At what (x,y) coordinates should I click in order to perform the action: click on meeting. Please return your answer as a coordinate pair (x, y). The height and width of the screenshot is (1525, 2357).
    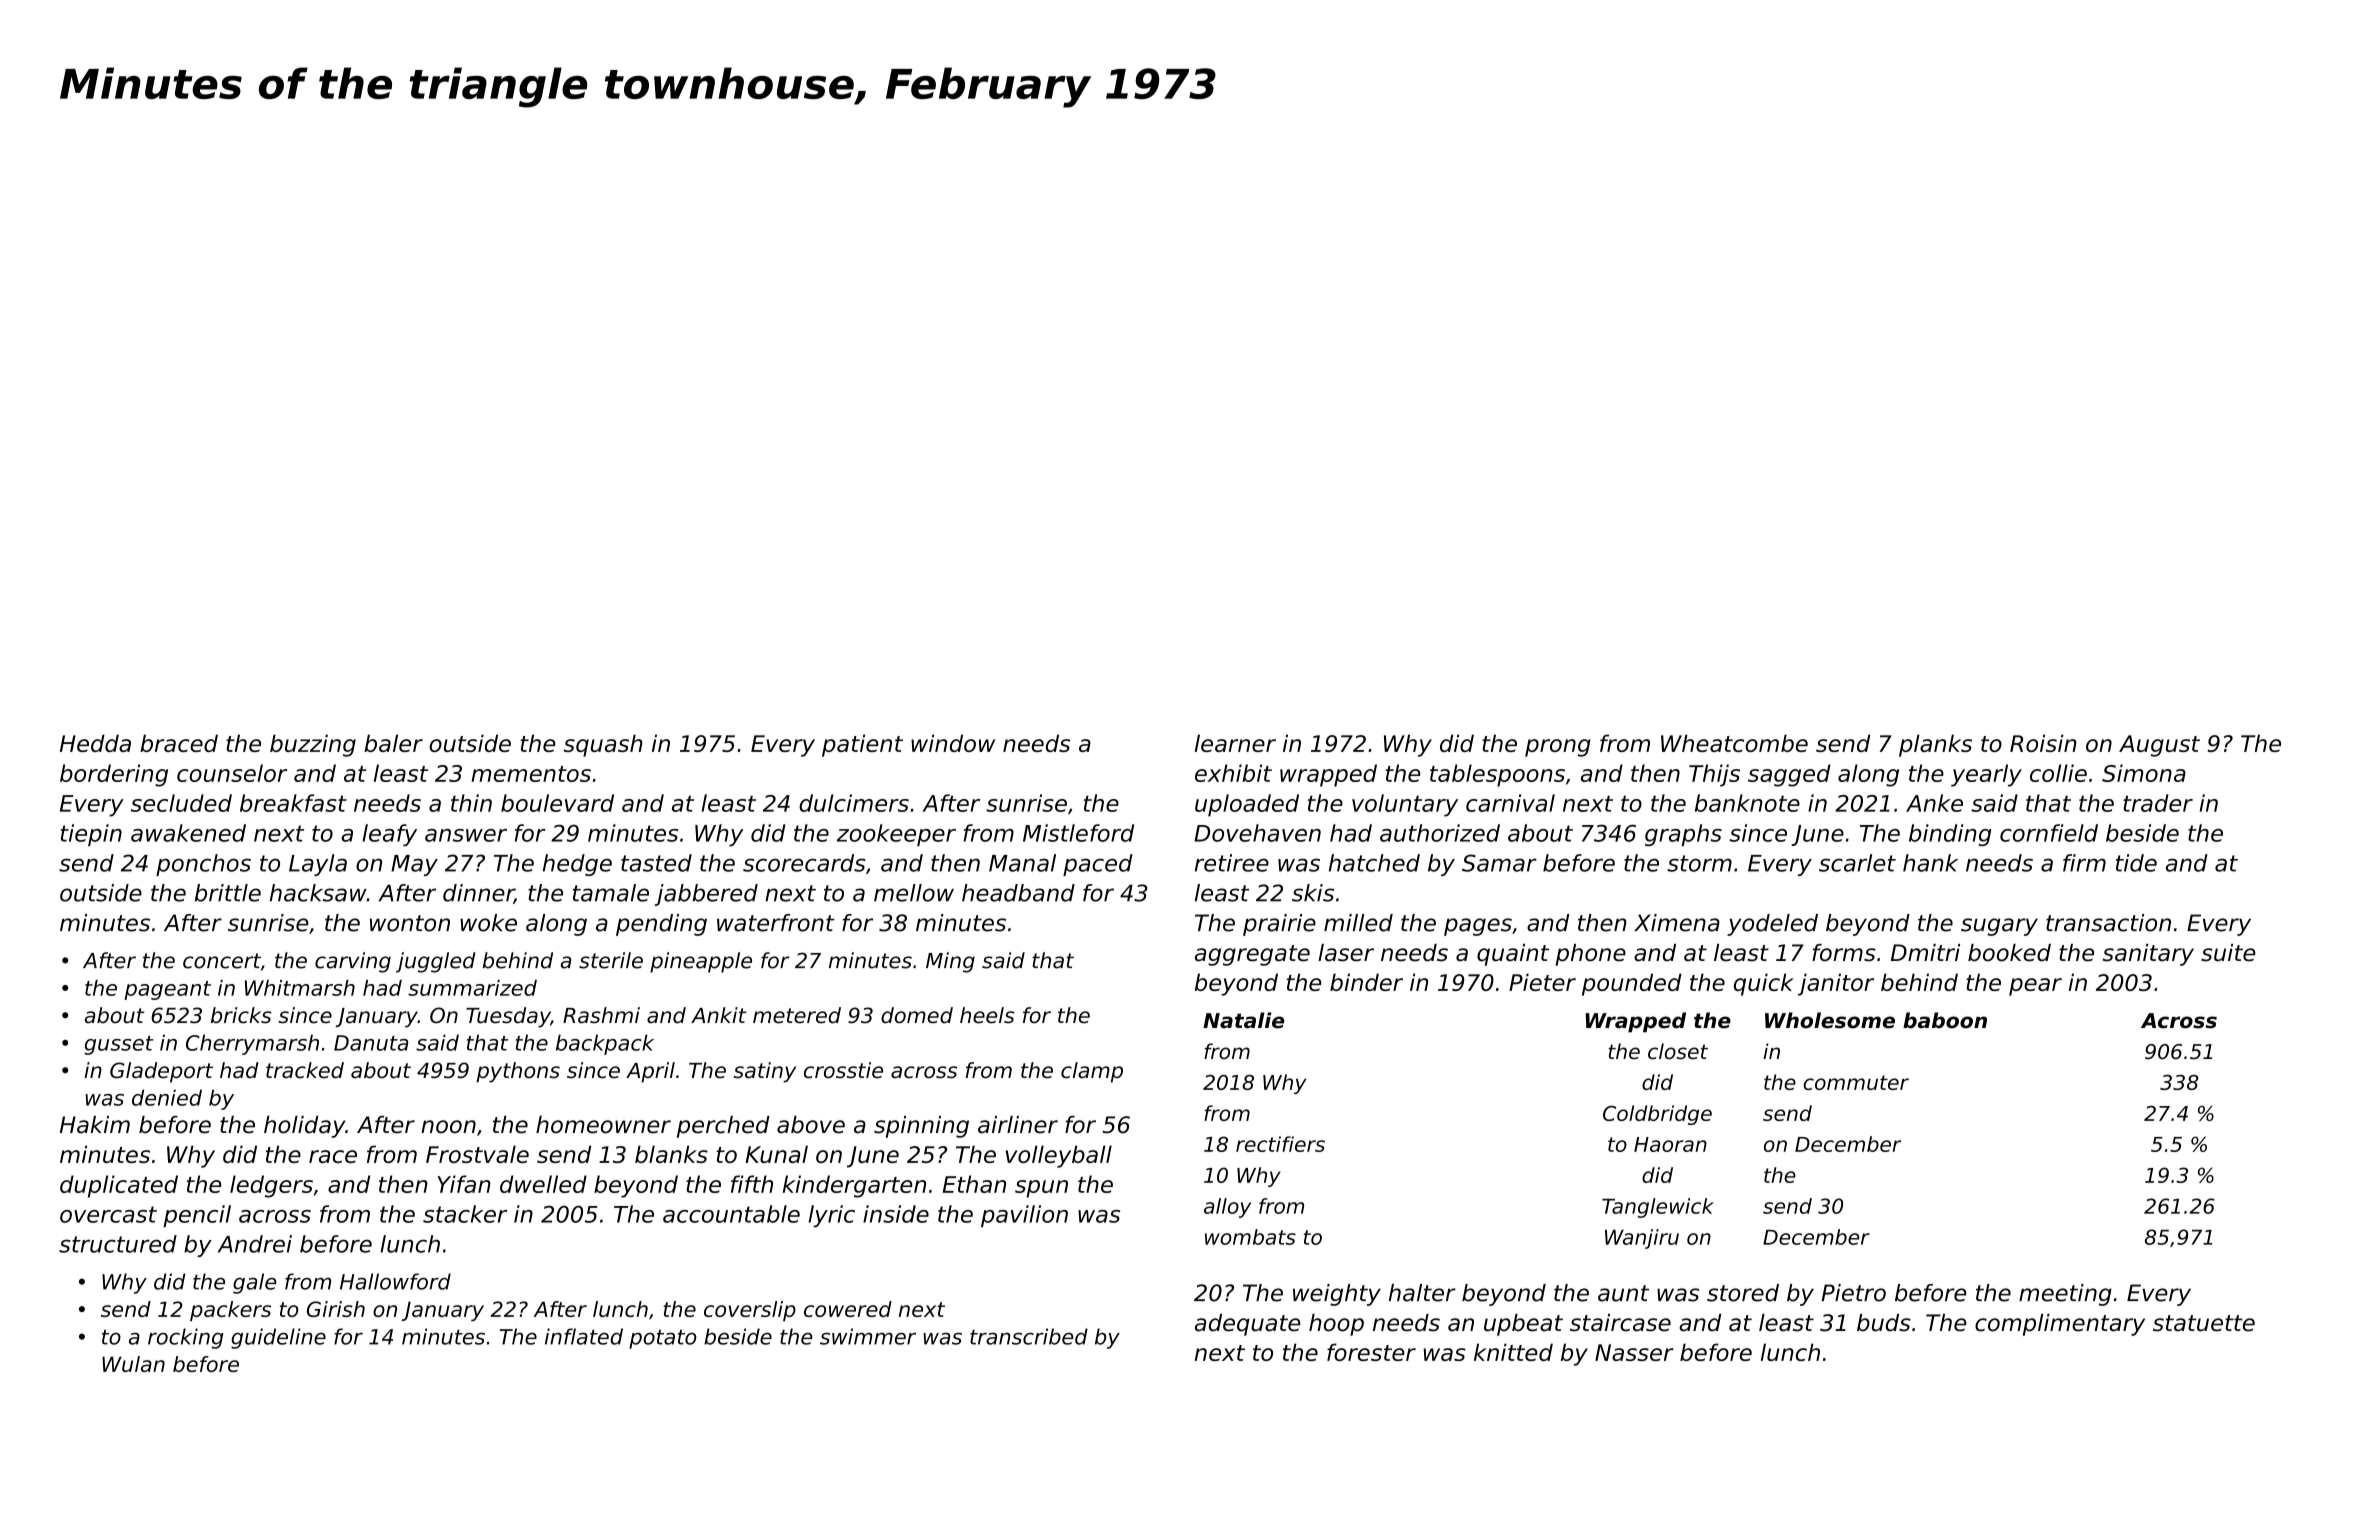
    Looking at the image, I should click on (2065, 1295).
